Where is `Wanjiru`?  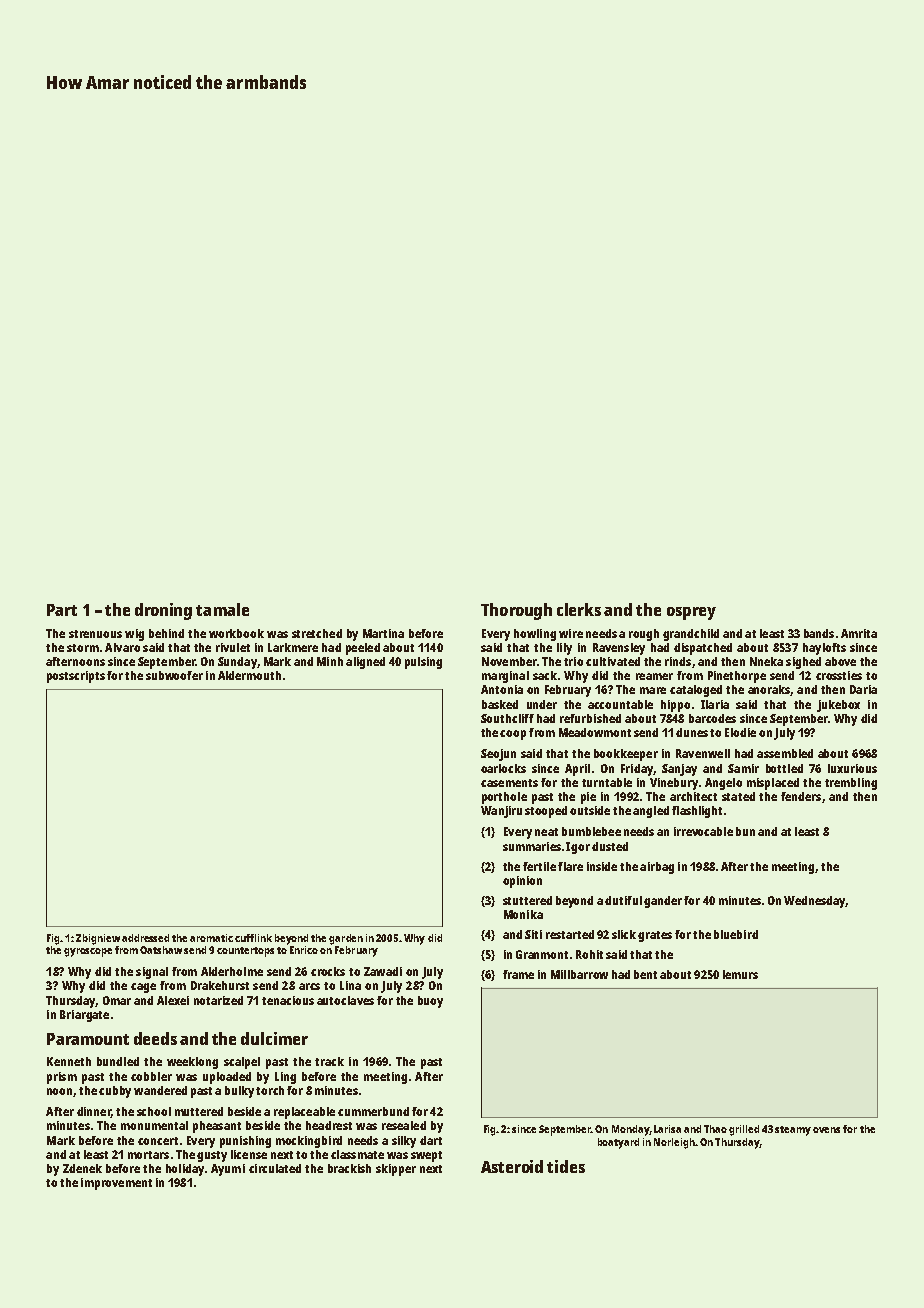 Wanjiru is located at coordinates (501, 812).
